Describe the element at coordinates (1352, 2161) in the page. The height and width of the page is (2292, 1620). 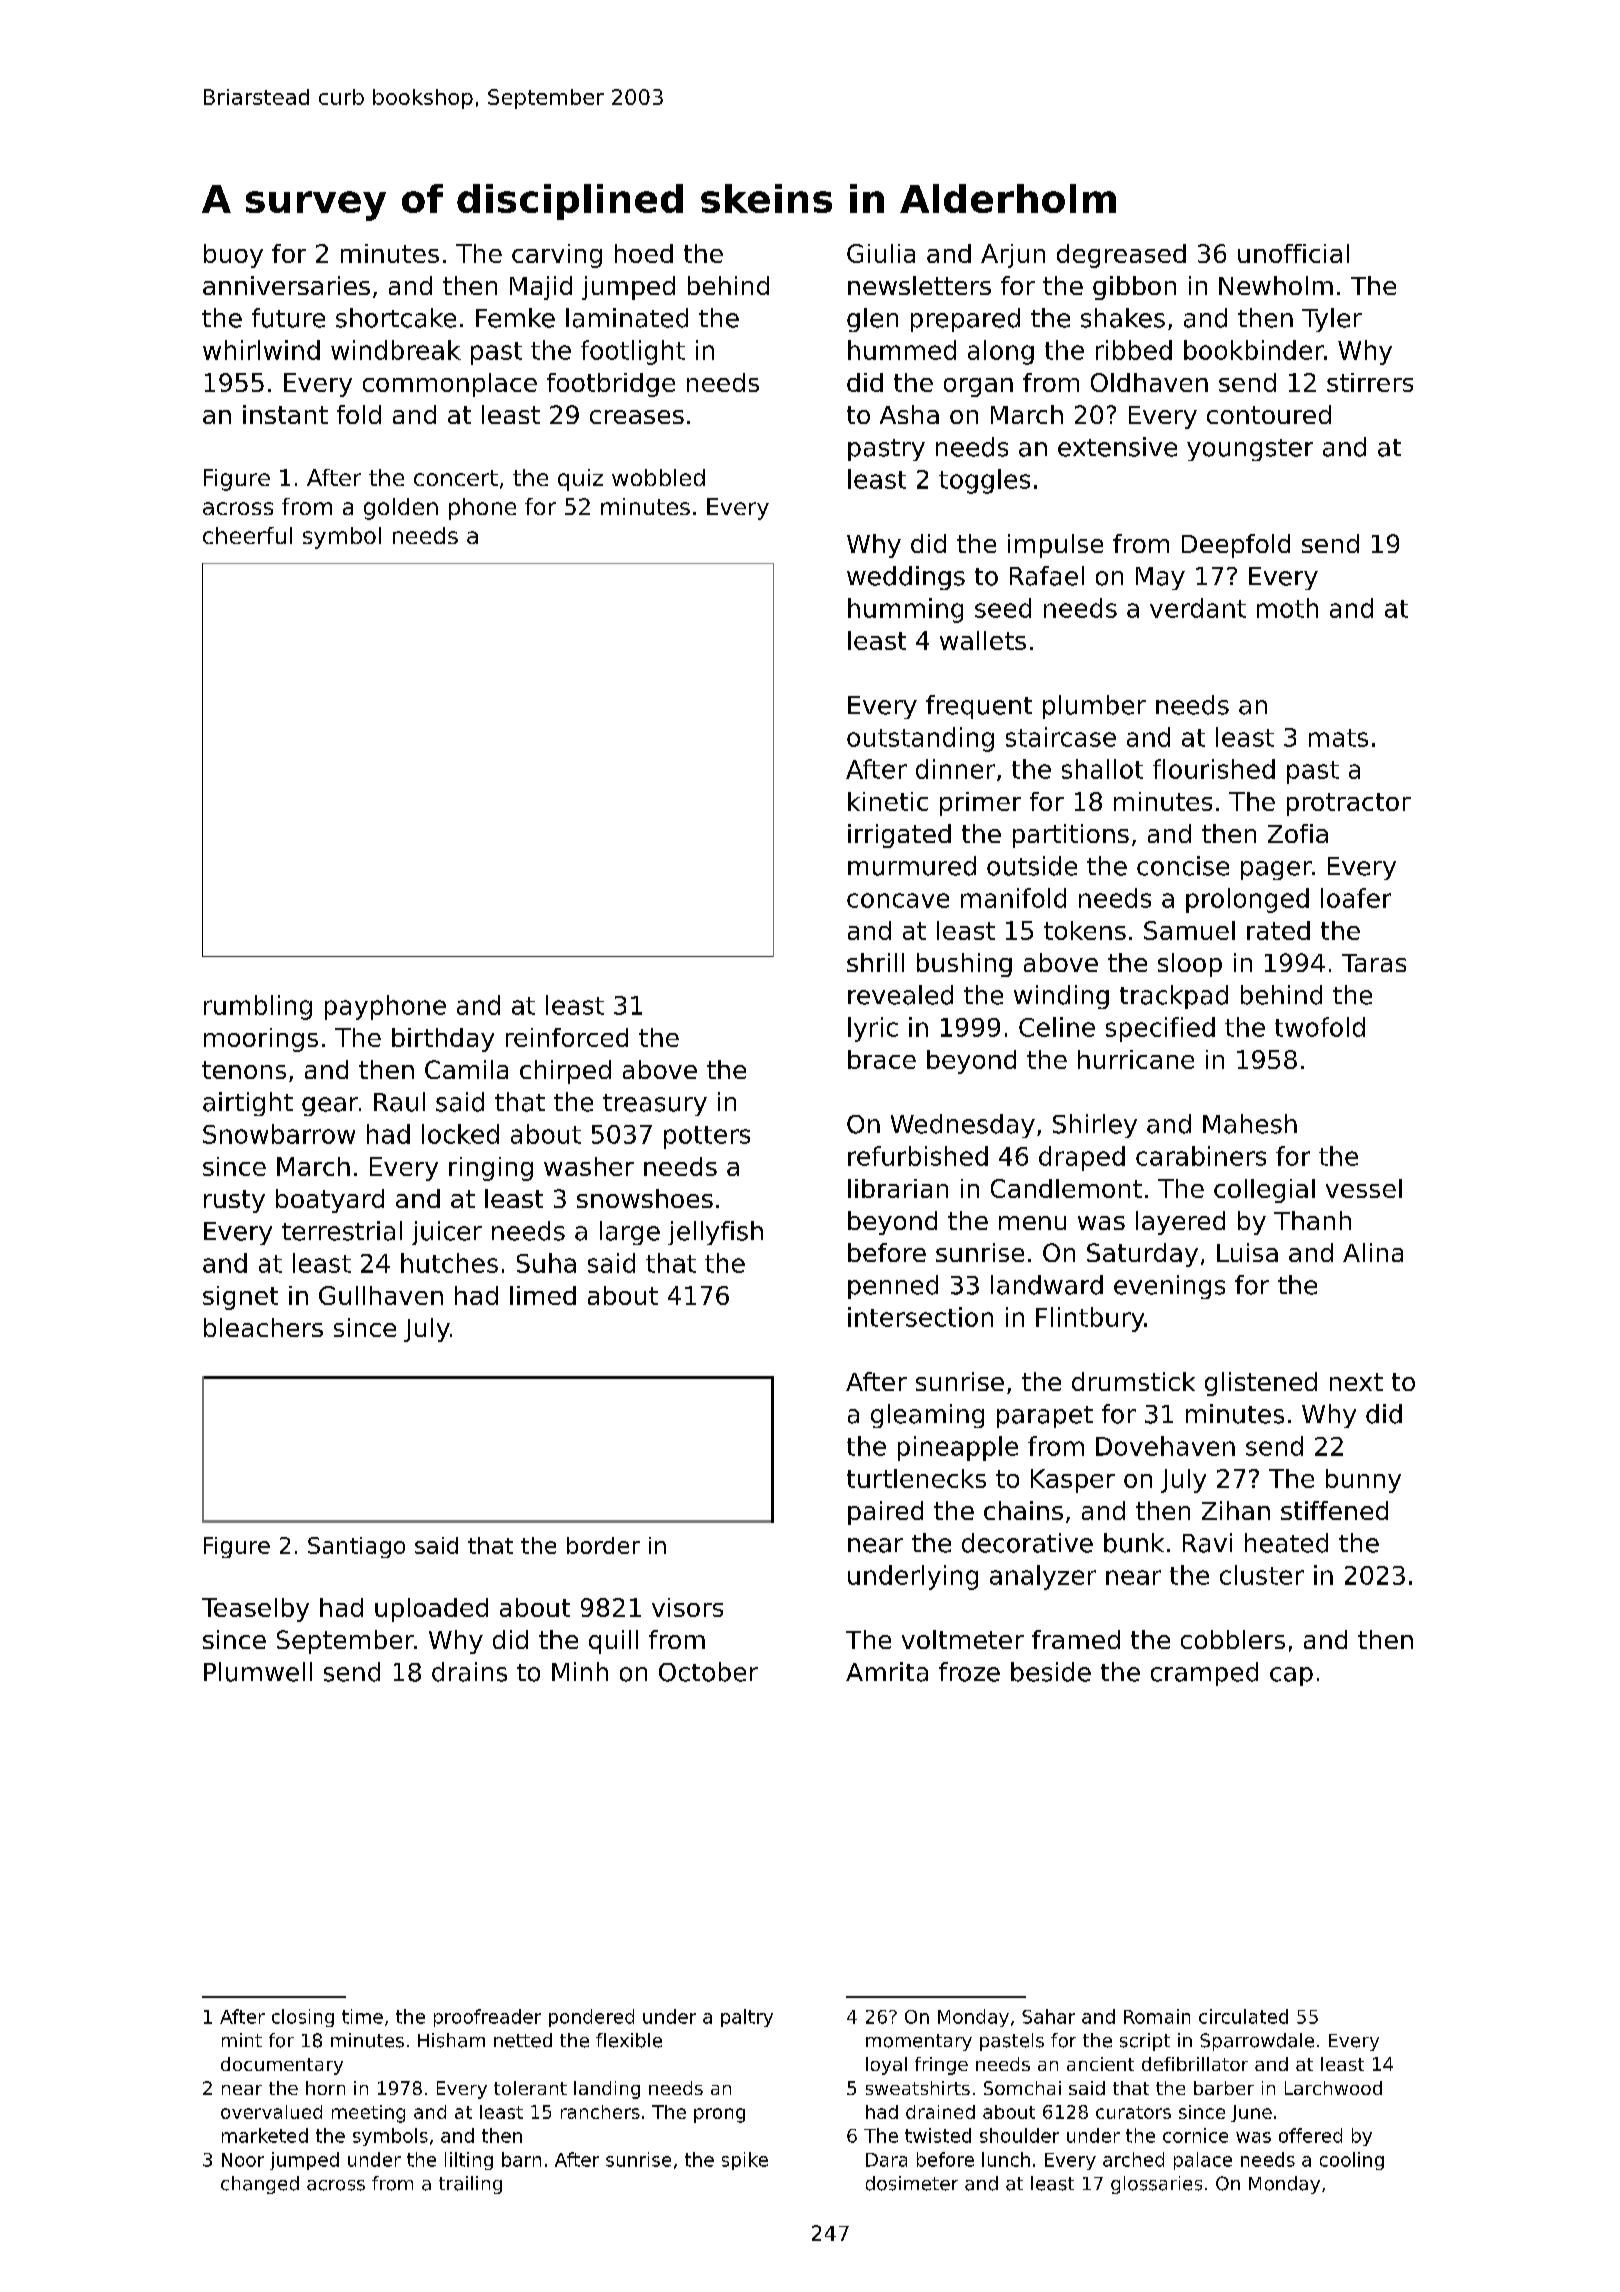
I see `cooling` at that location.
